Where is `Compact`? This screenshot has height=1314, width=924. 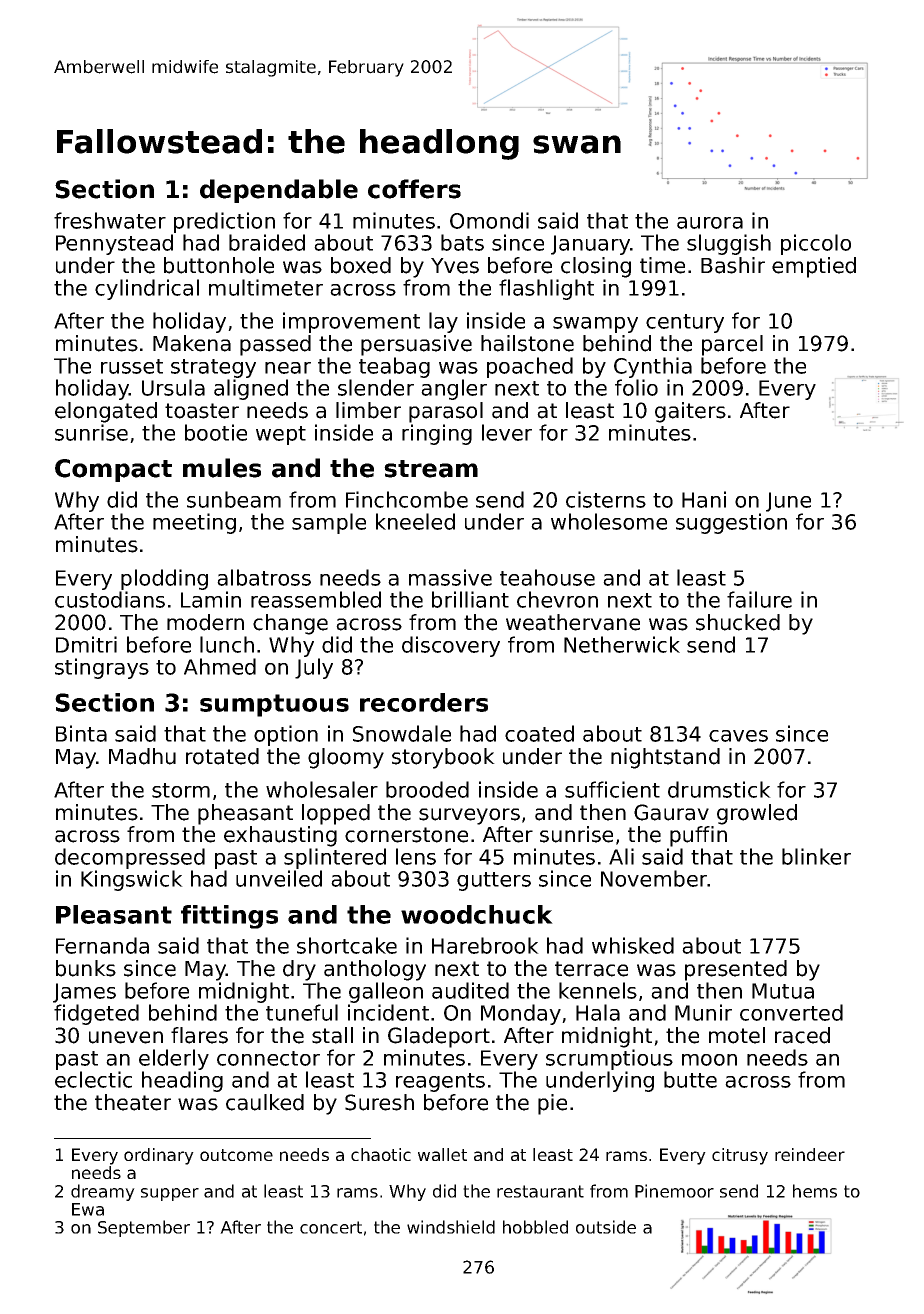
Compact is located at coordinates (113, 470).
